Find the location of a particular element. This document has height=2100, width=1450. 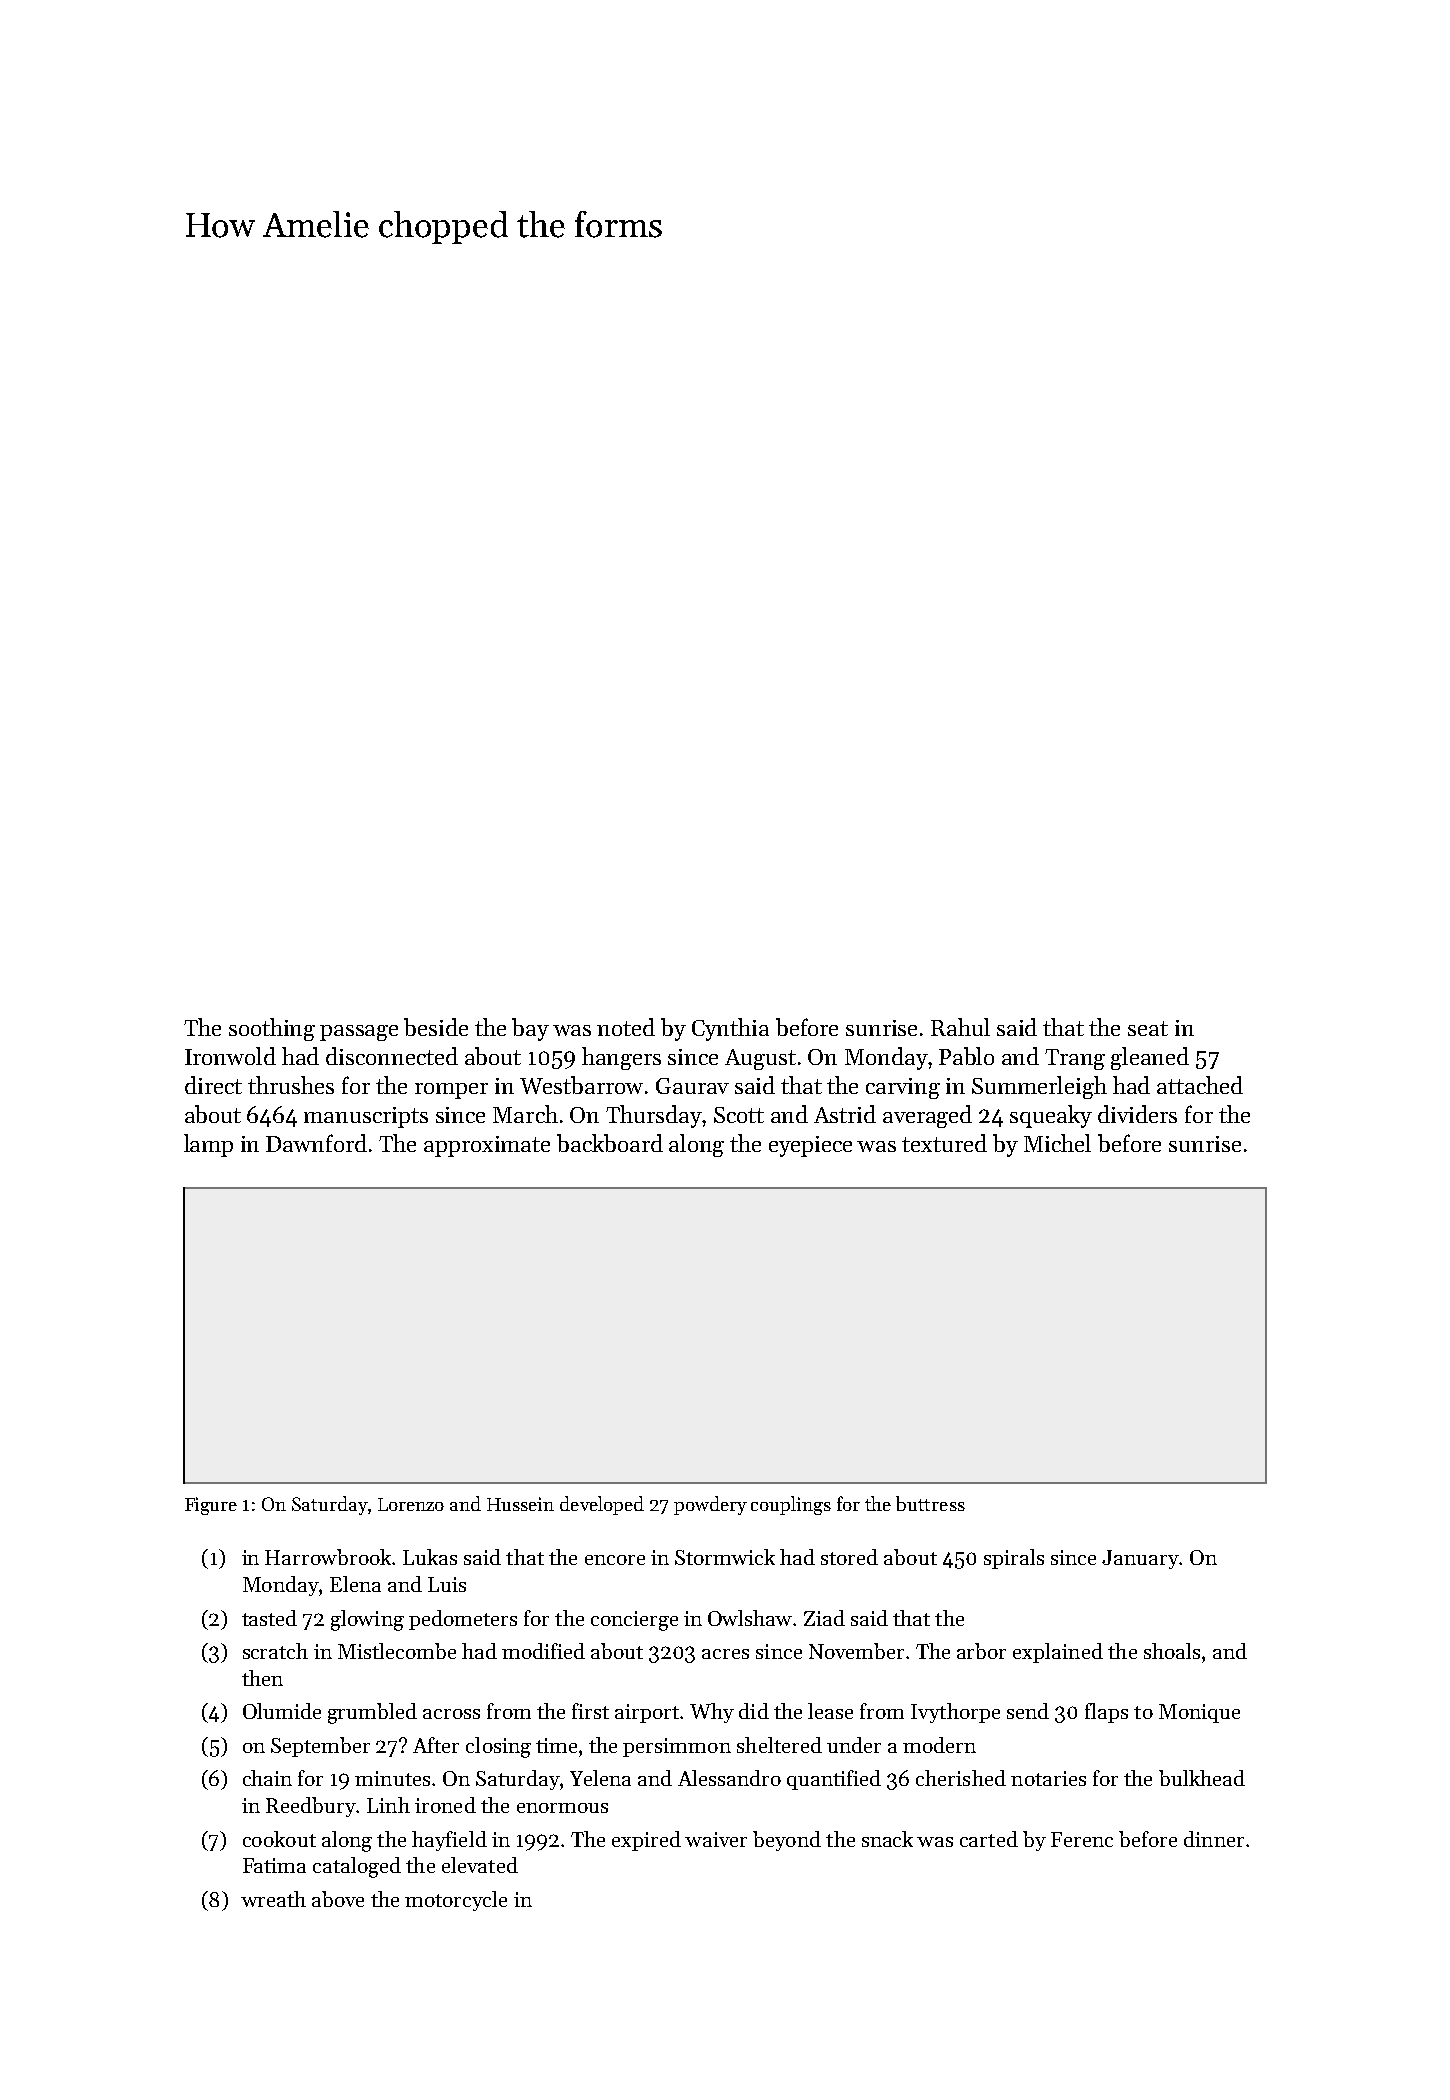

developed is located at coordinates (602, 1505).
